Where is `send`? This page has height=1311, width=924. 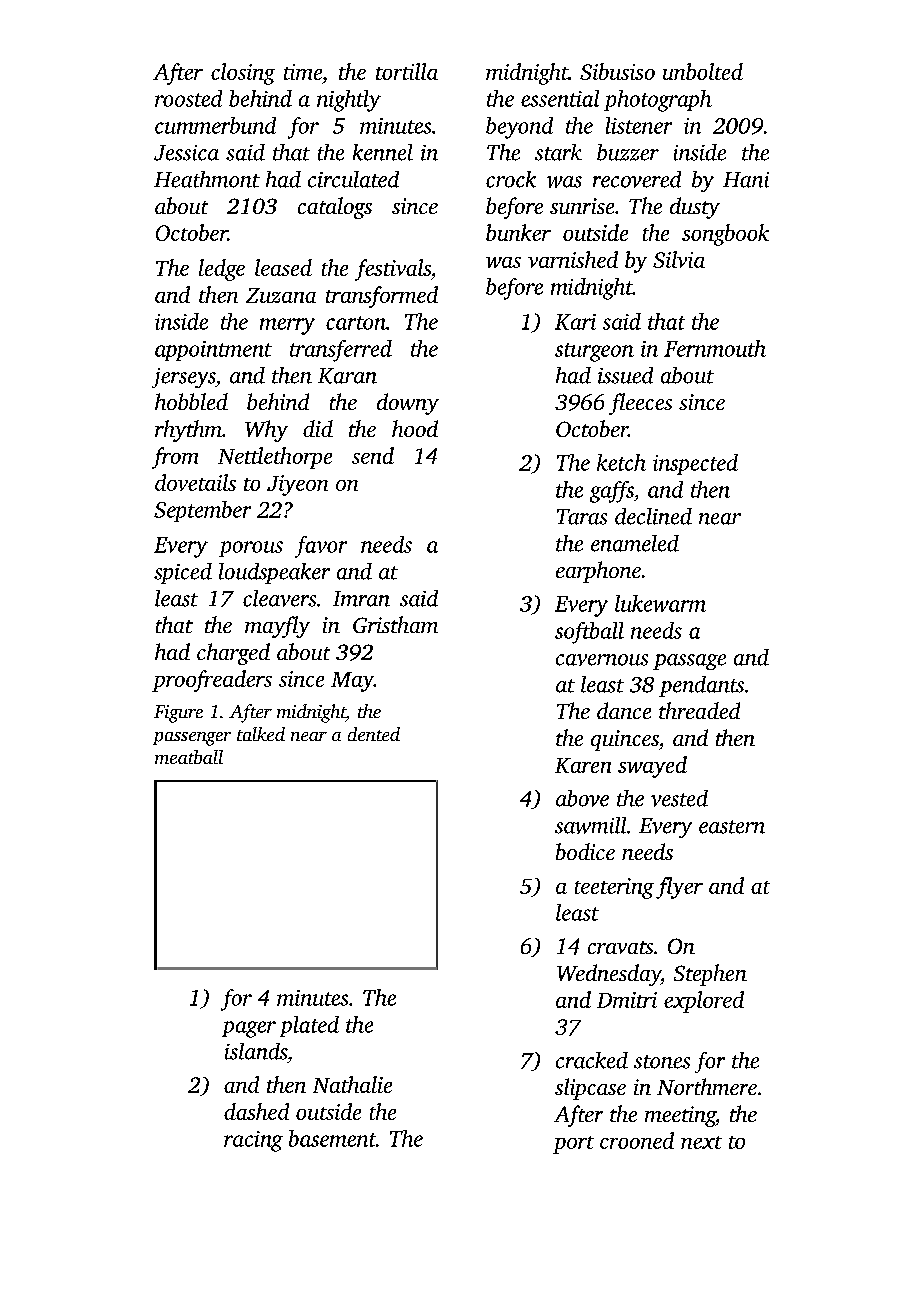 send is located at coordinates (373, 455).
